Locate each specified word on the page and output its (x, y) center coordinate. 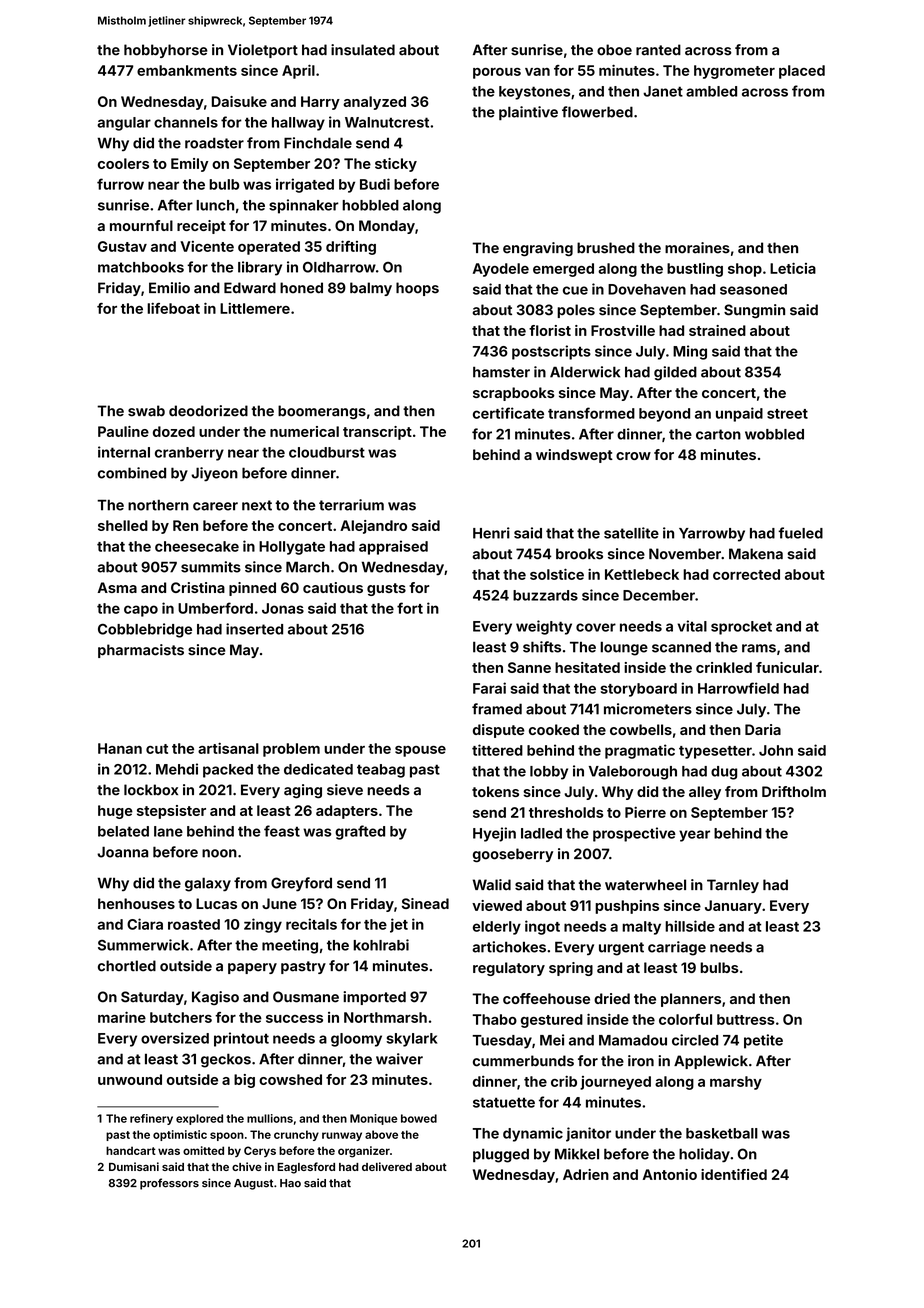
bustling (695, 270)
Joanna (122, 852)
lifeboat (173, 308)
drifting (351, 247)
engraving (538, 249)
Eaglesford (306, 1168)
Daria (763, 729)
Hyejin (494, 834)
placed (802, 72)
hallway (298, 124)
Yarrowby (712, 535)
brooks (579, 554)
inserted (254, 629)
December (659, 595)
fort (410, 608)
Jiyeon (214, 474)
